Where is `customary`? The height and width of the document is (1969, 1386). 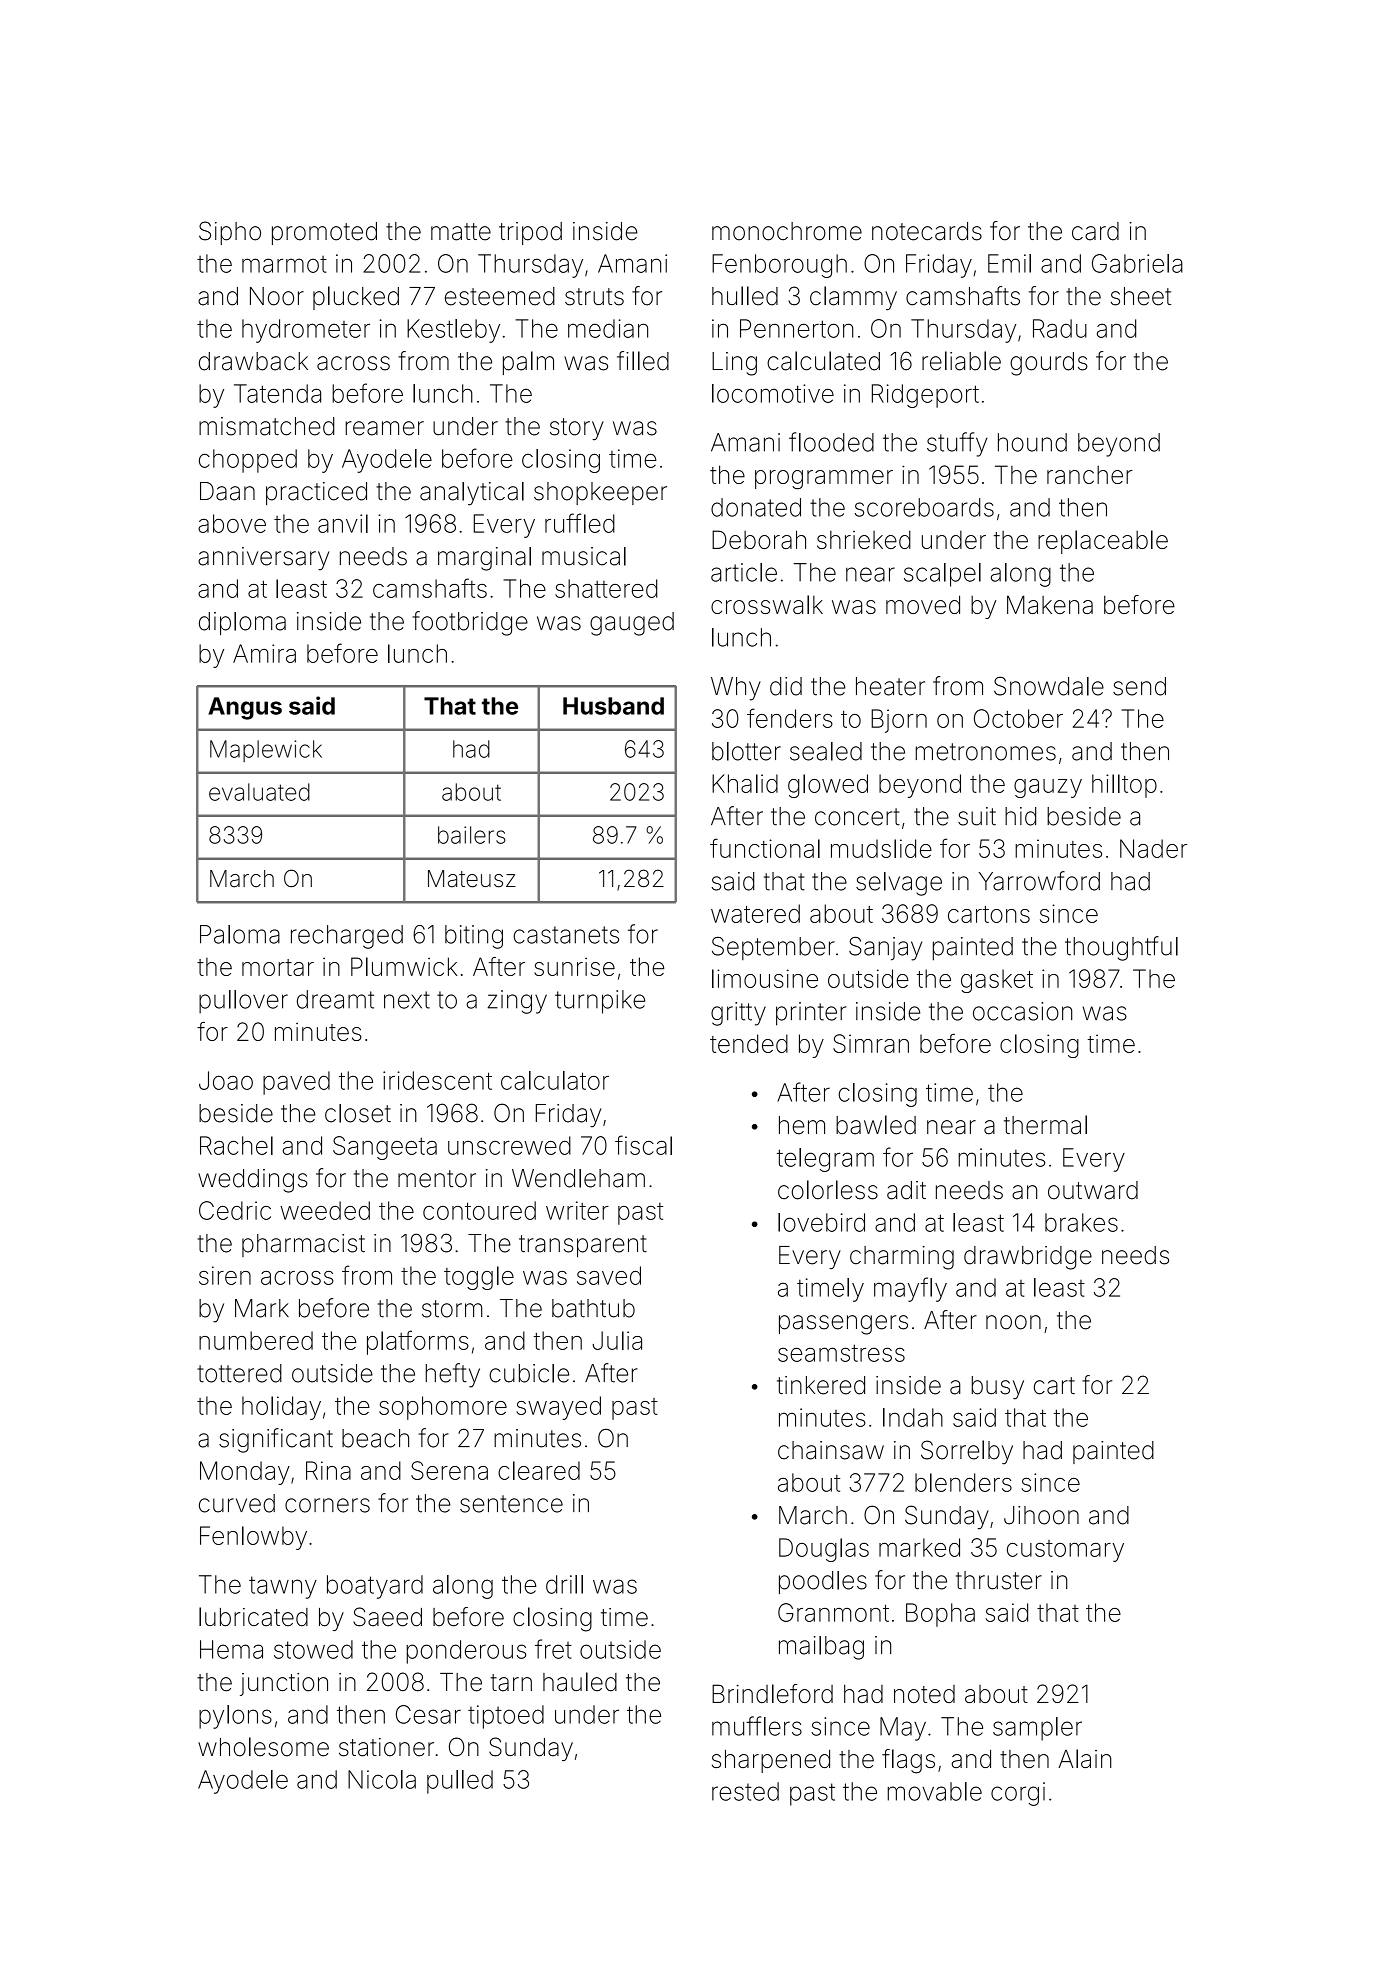 customary is located at coordinates (1065, 1551).
